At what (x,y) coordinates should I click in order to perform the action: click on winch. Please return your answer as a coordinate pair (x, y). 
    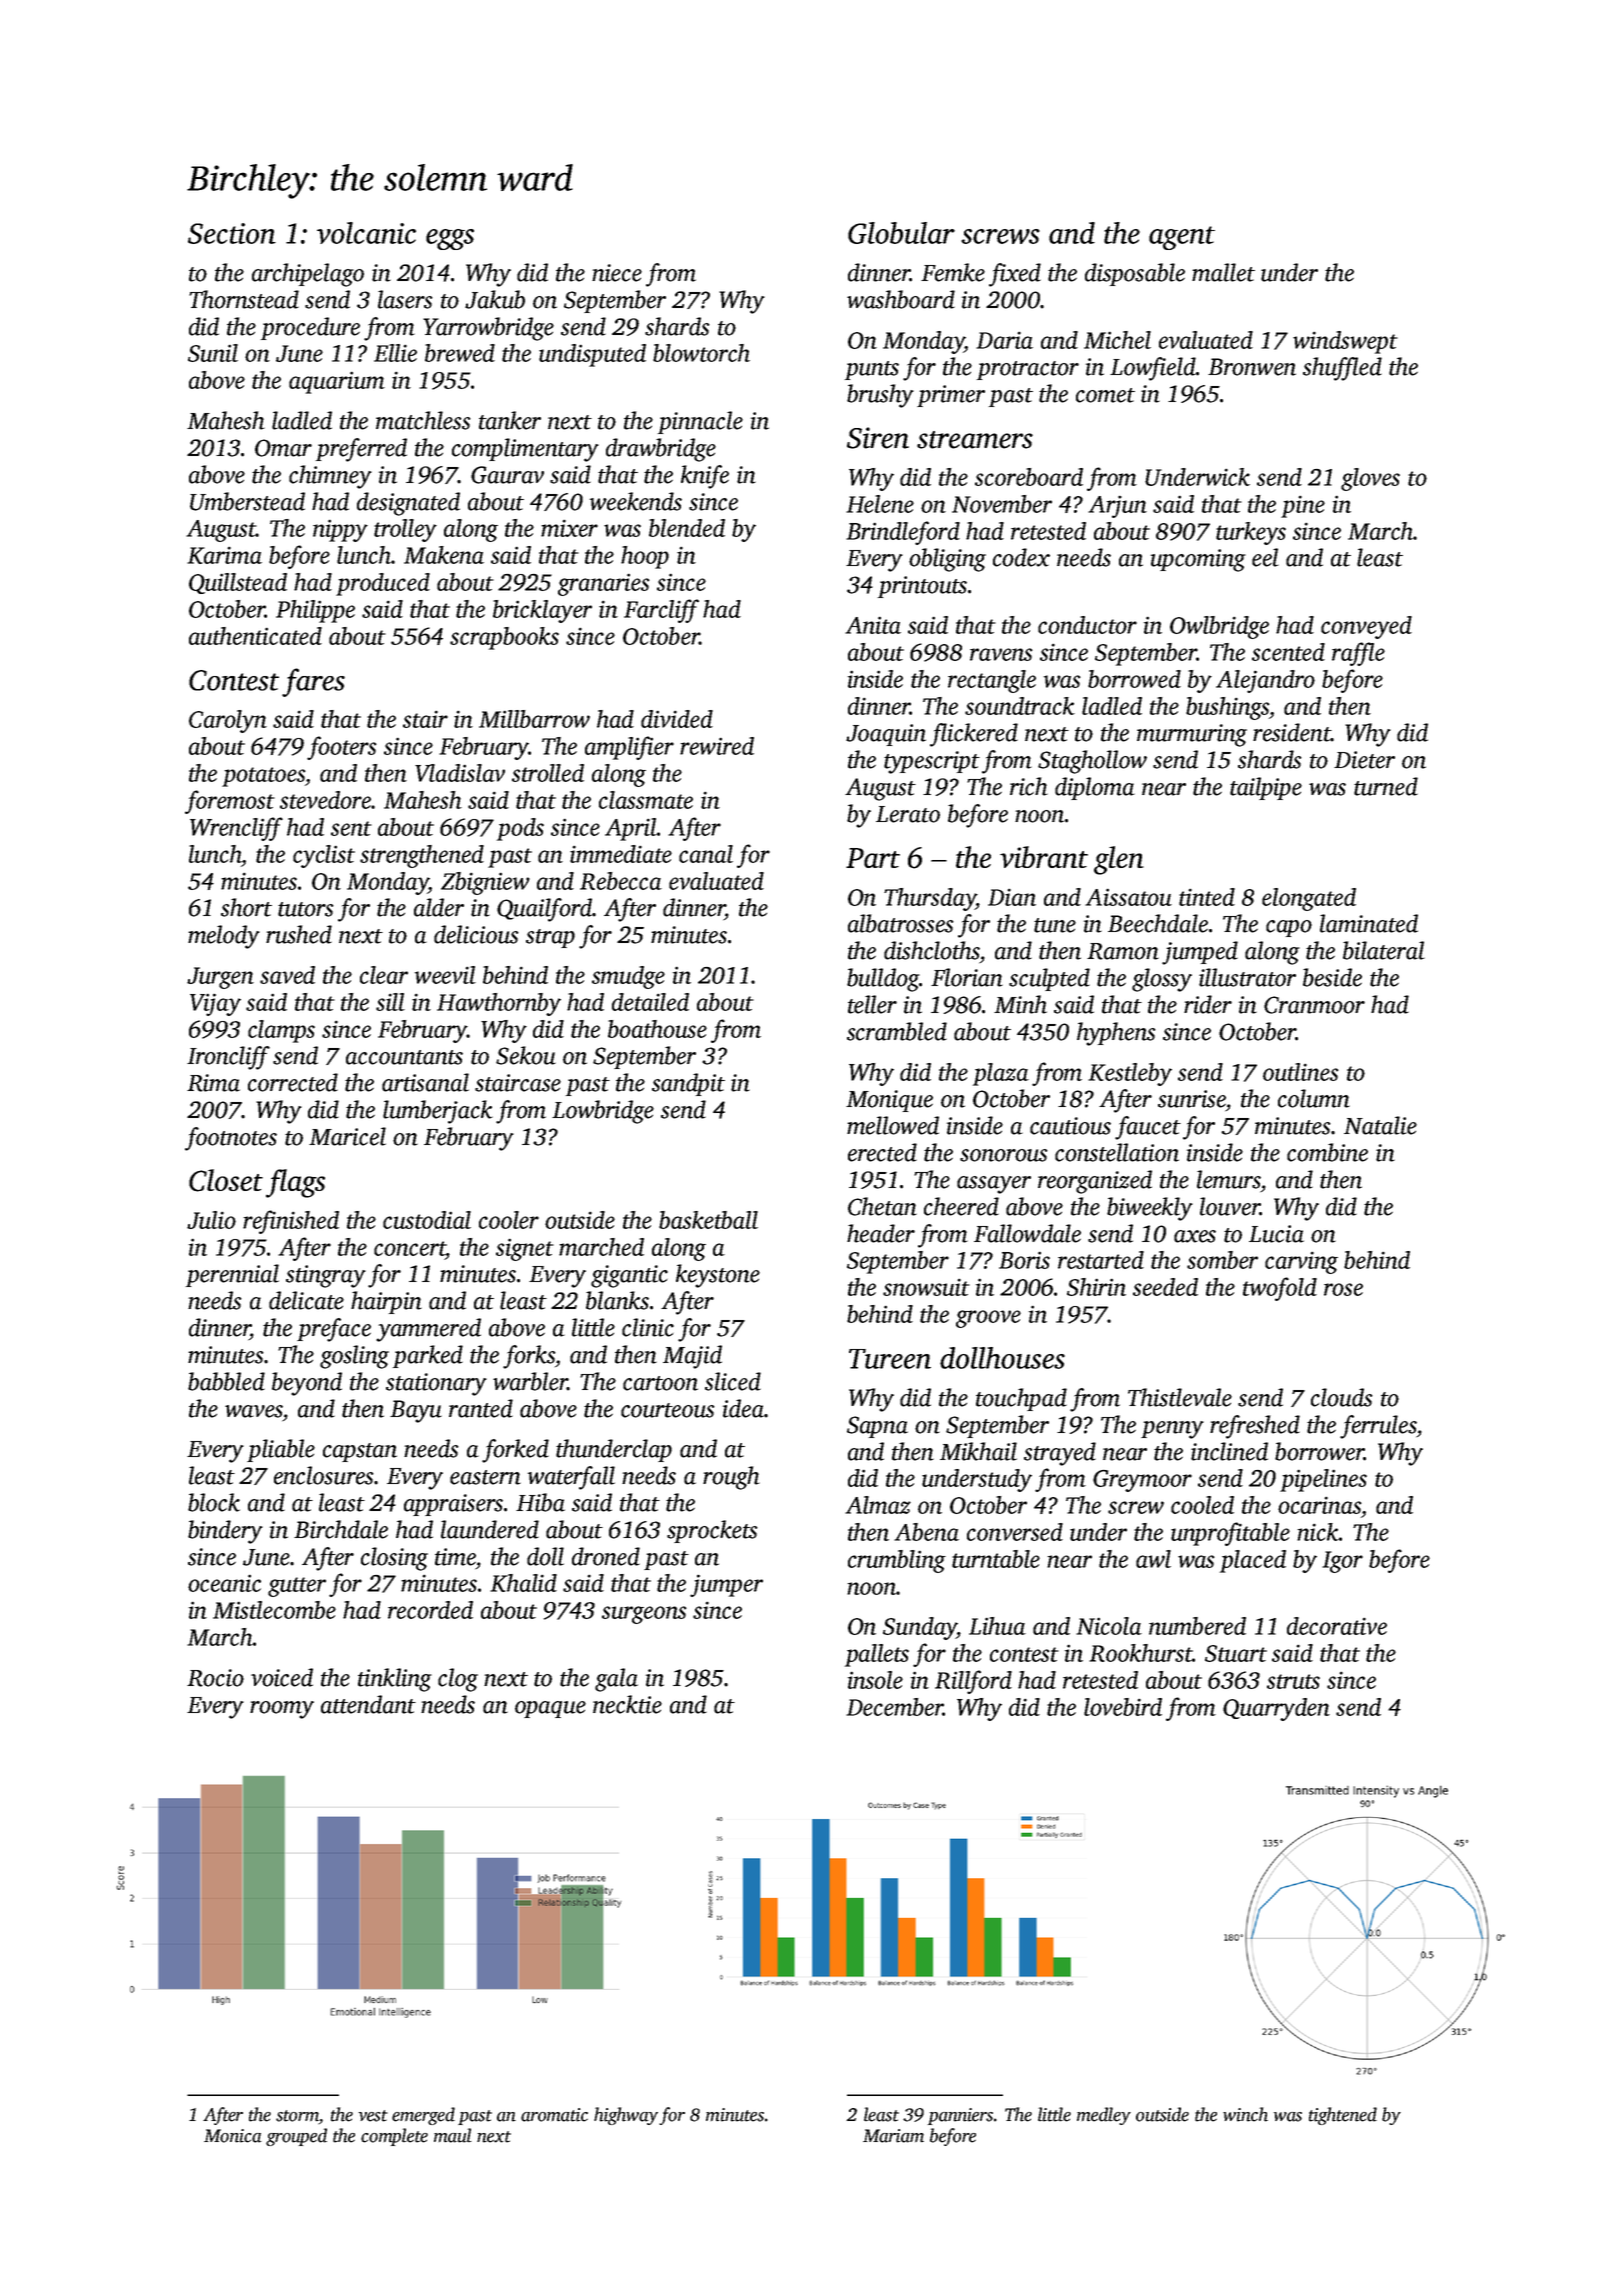
    Looking at the image, I should click on (1245, 2114).
